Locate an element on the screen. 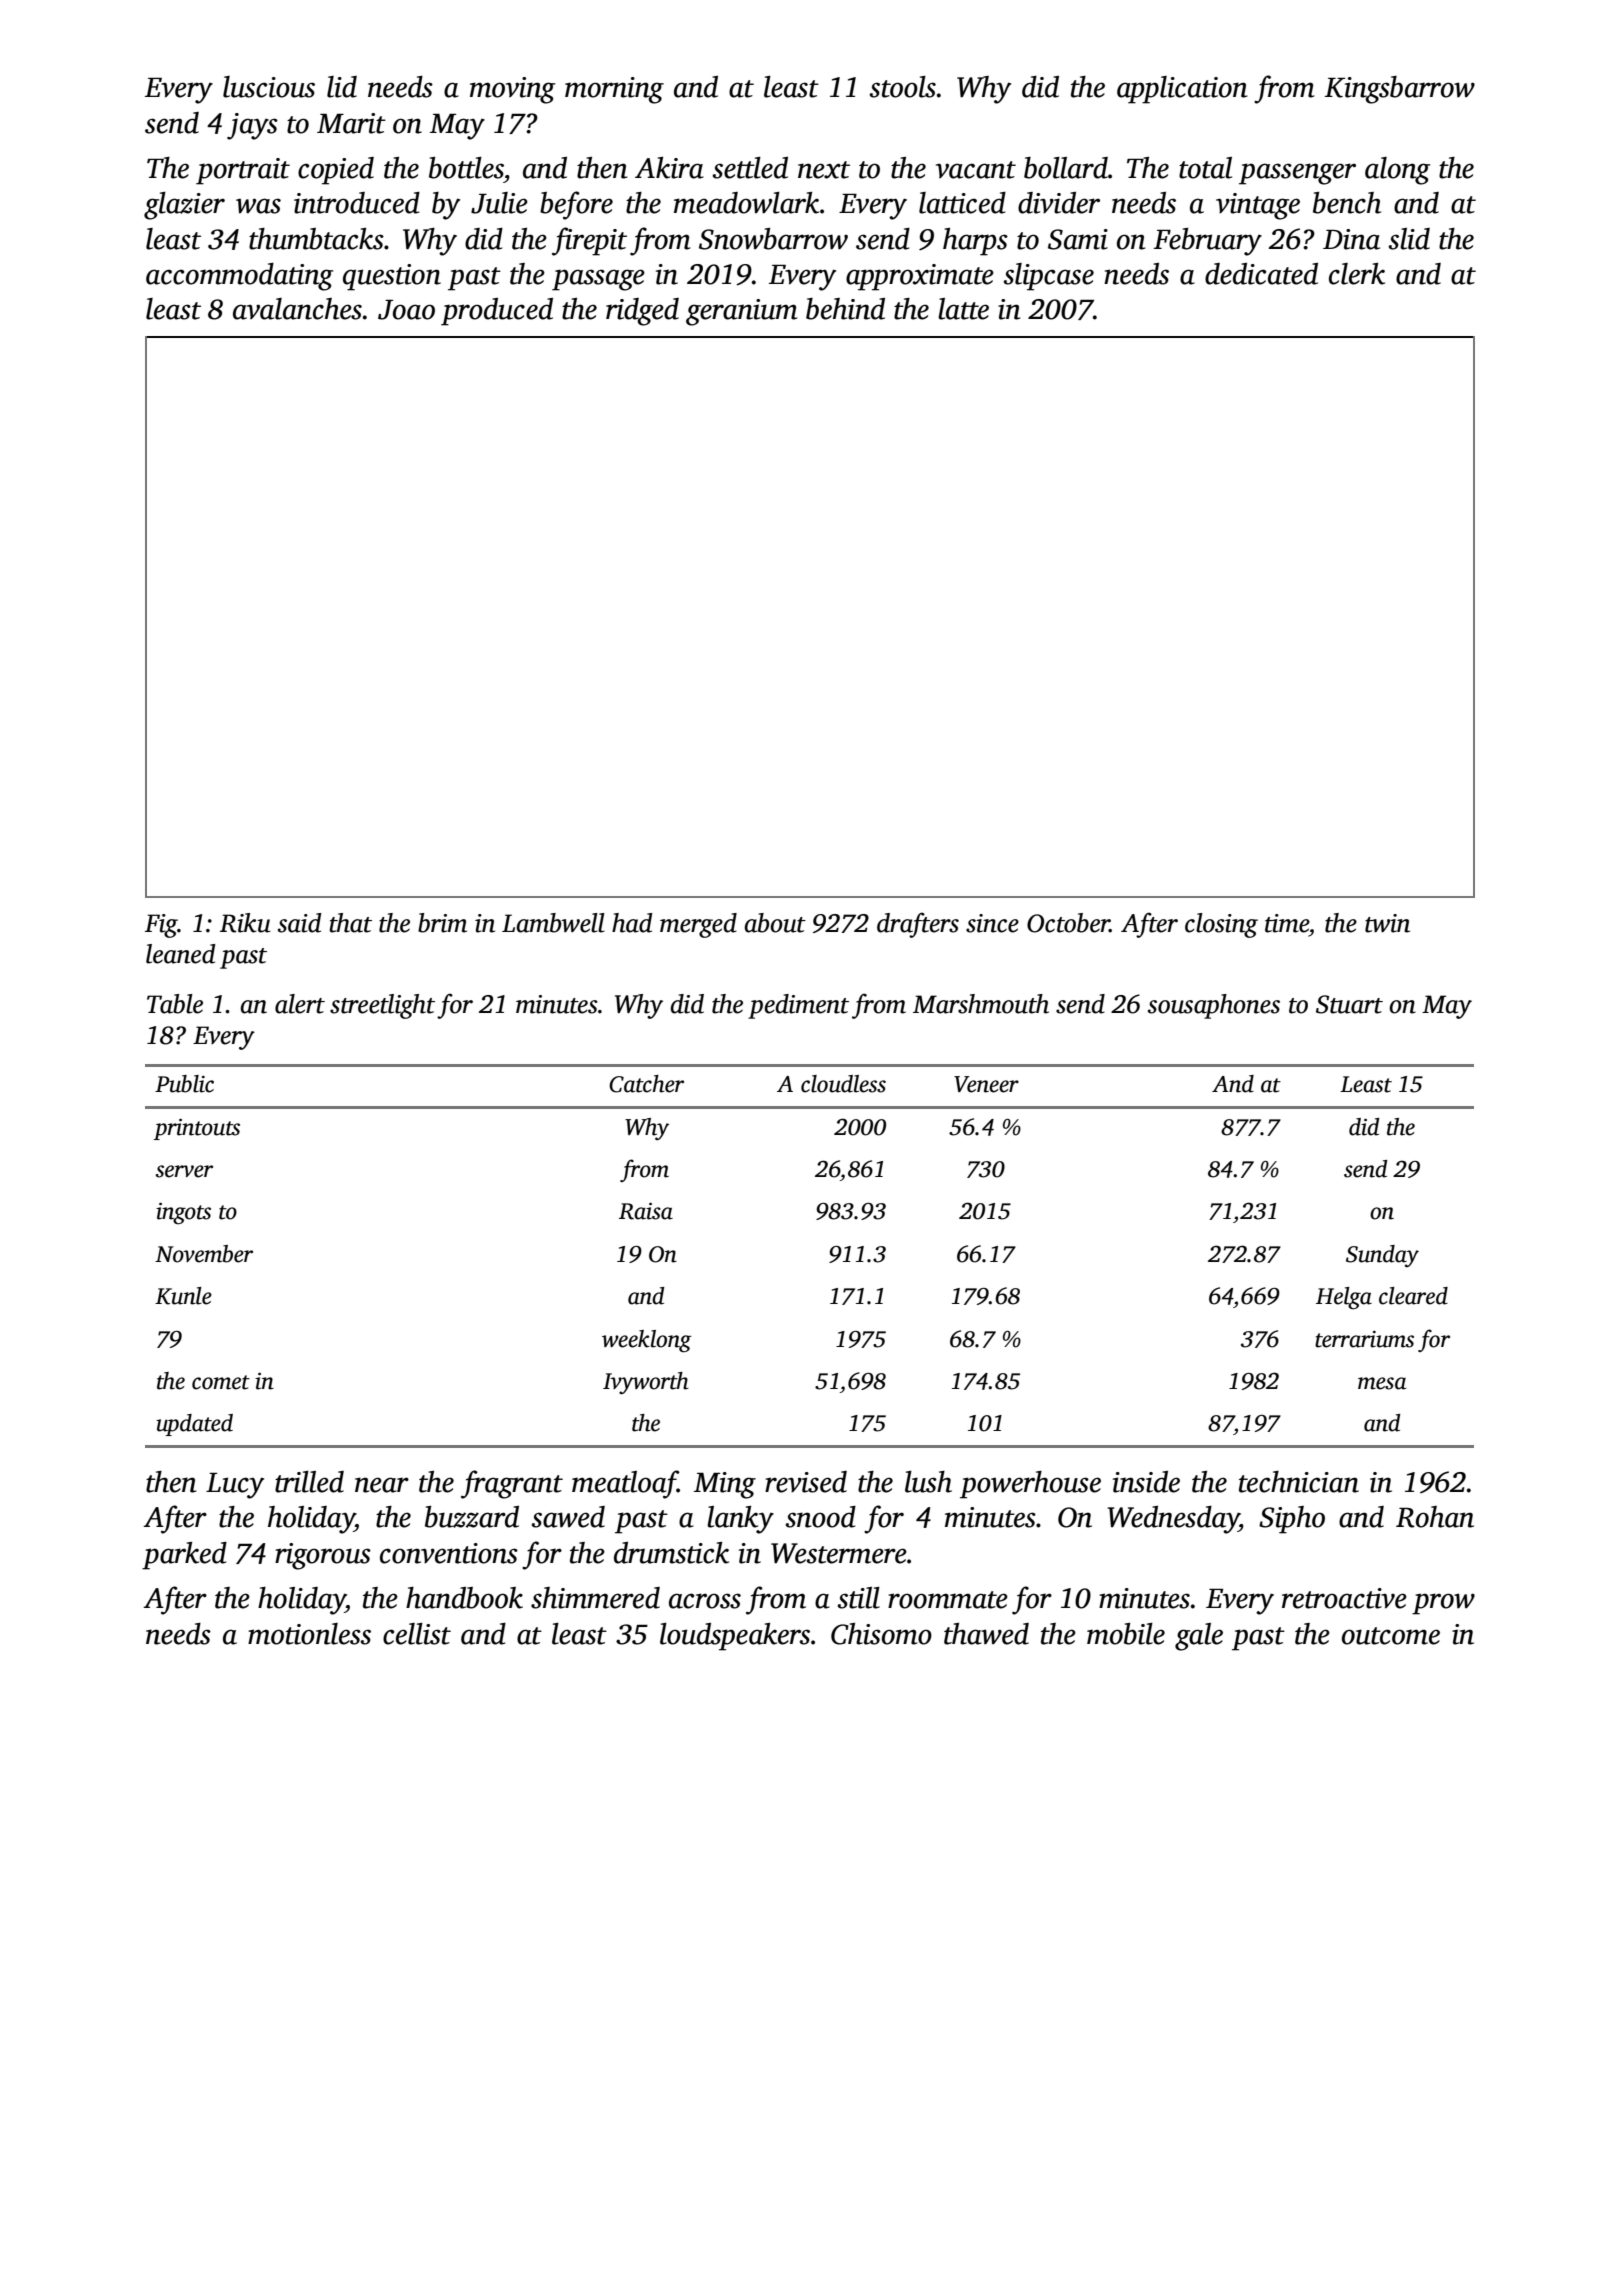 This screenshot has width=1620, height=2292. about is located at coordinates (775, 923).
